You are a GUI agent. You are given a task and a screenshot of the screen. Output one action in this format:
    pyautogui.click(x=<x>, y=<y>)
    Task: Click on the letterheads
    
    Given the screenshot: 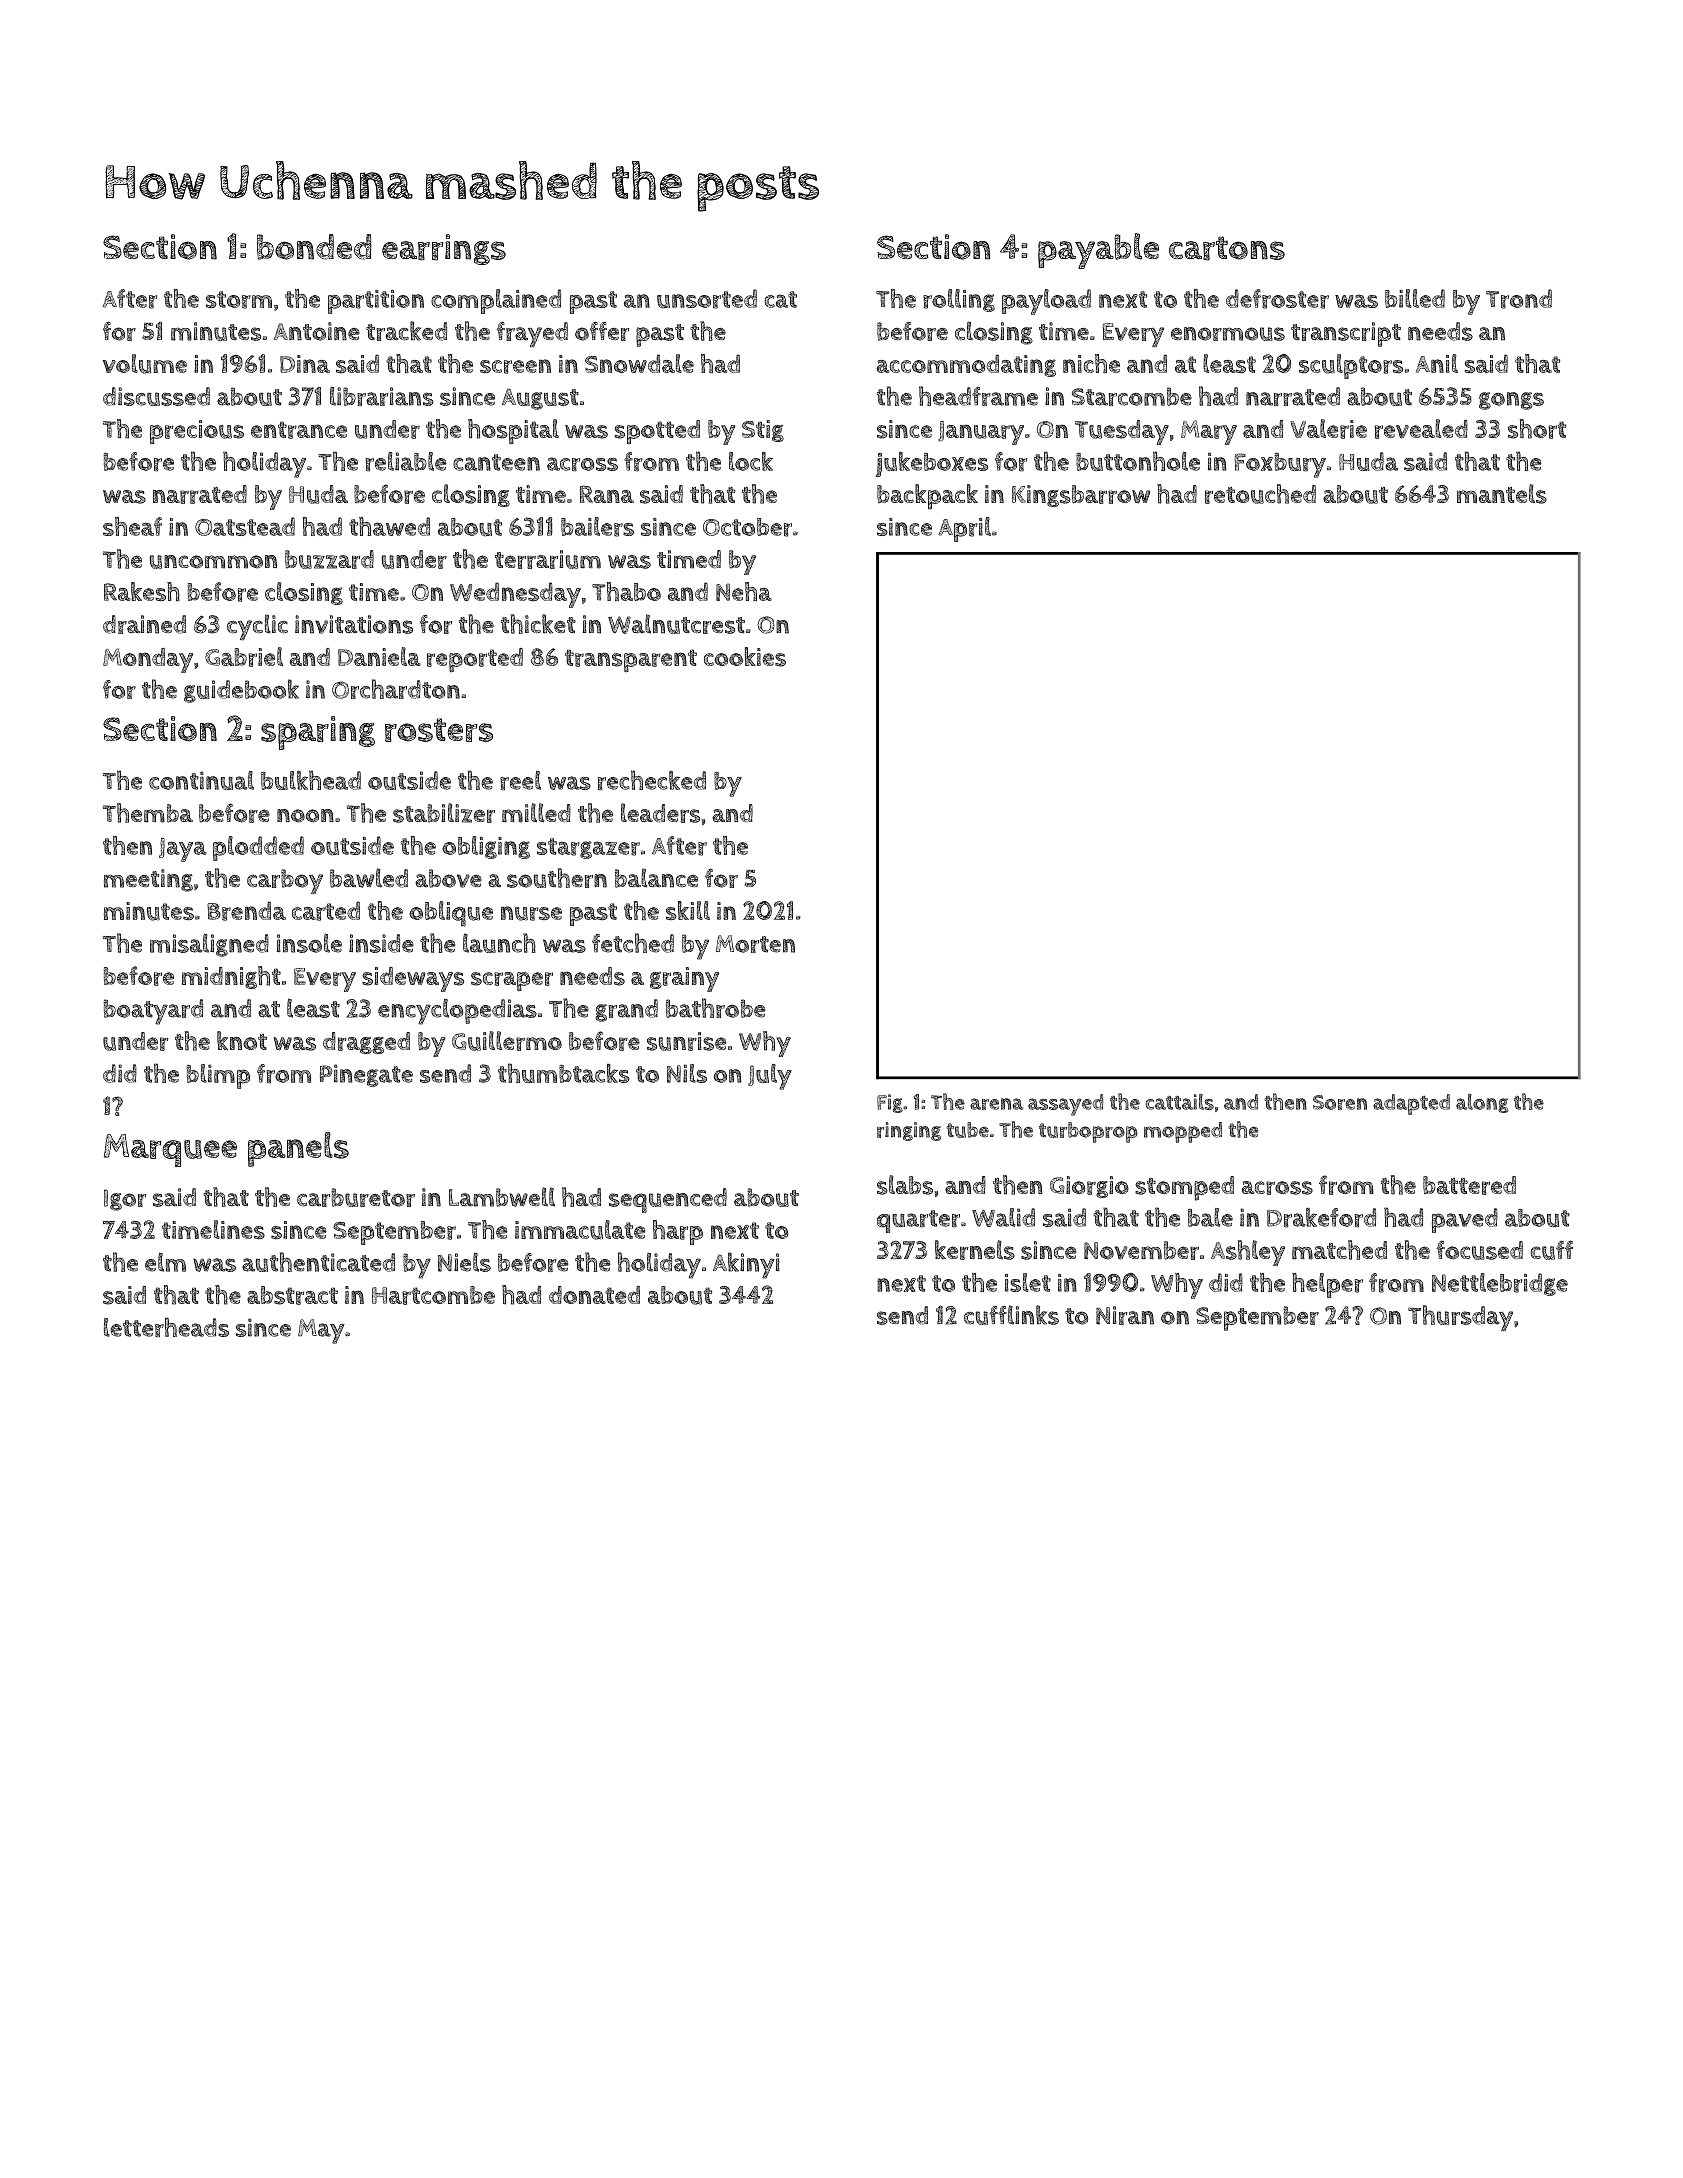 What is the action you would take?
    pyautogui.click(x=166, y=1327)
